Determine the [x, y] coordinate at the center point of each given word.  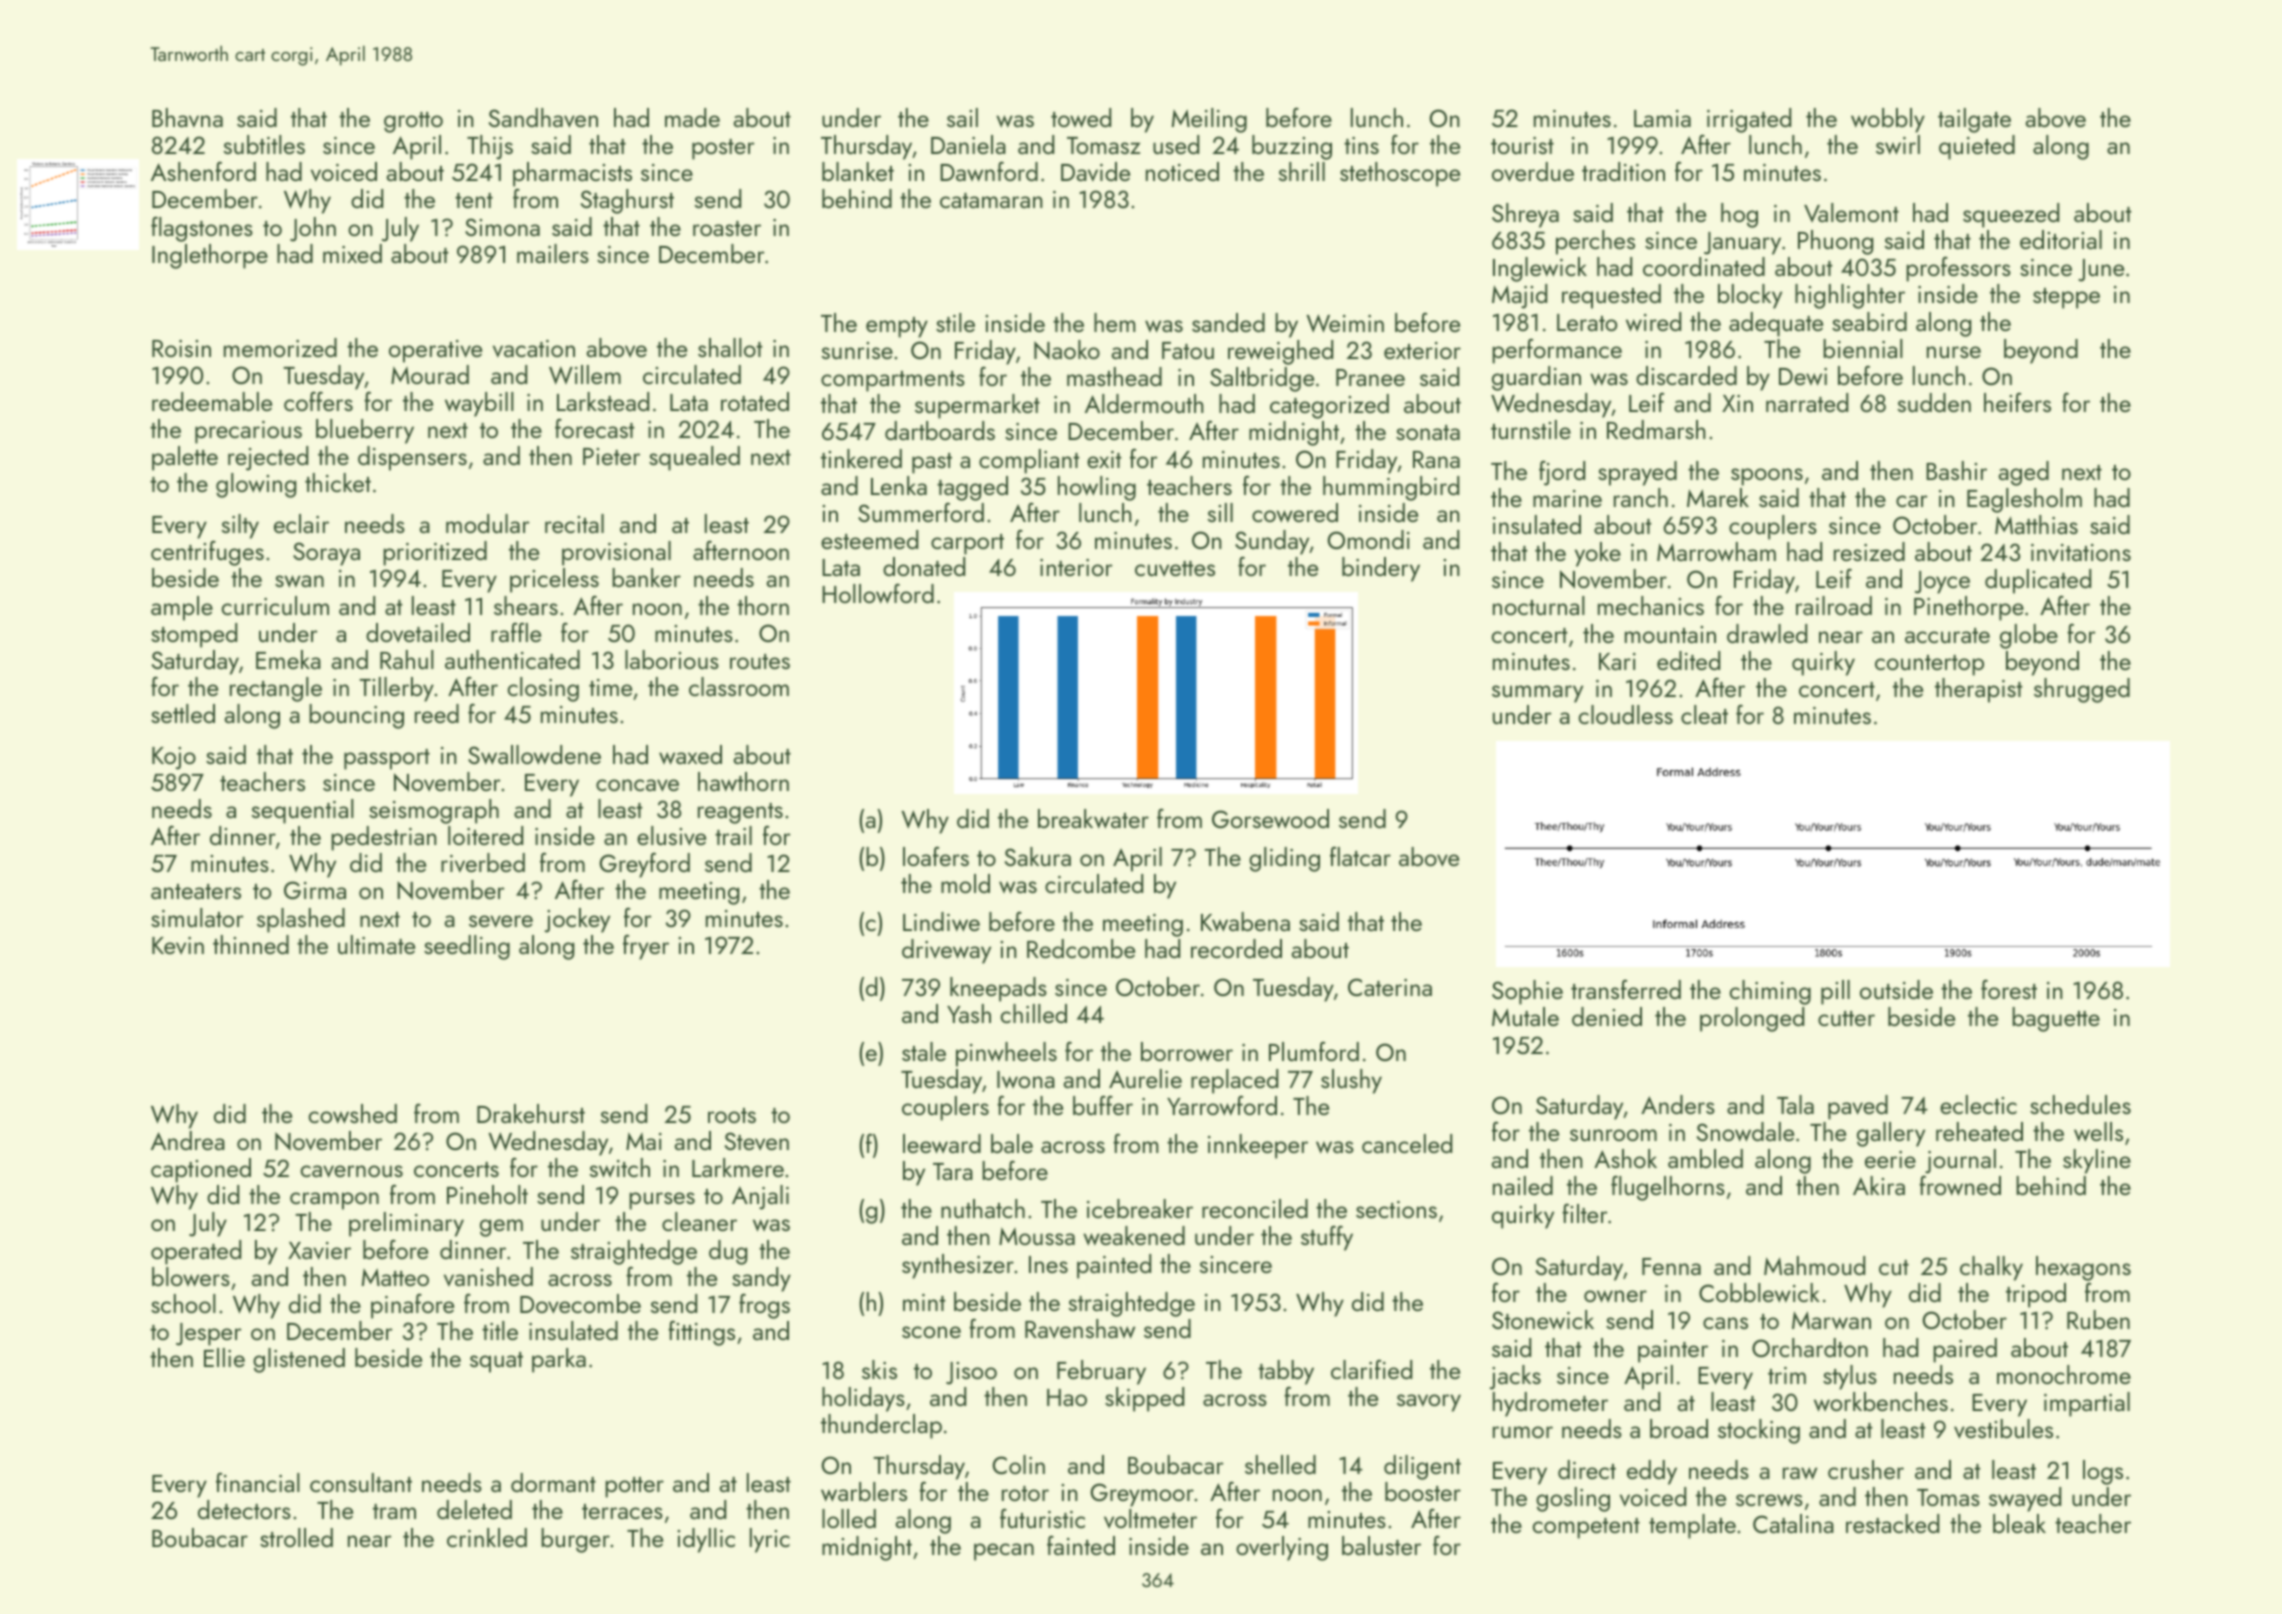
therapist [1979, 690]
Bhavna [187, 118]
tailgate [1974, 120]
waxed [690, 755]
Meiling [1209, 120]
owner [1615, 1296]
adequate [1776, 324]
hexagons [2083, 1268]
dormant [553, 1482]
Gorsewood [1270, 819]
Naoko [1067, 350]
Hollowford [878, 593]
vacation [534, 349]
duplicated [2038, 581]
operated [196, 1252]
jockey [577, 920]
